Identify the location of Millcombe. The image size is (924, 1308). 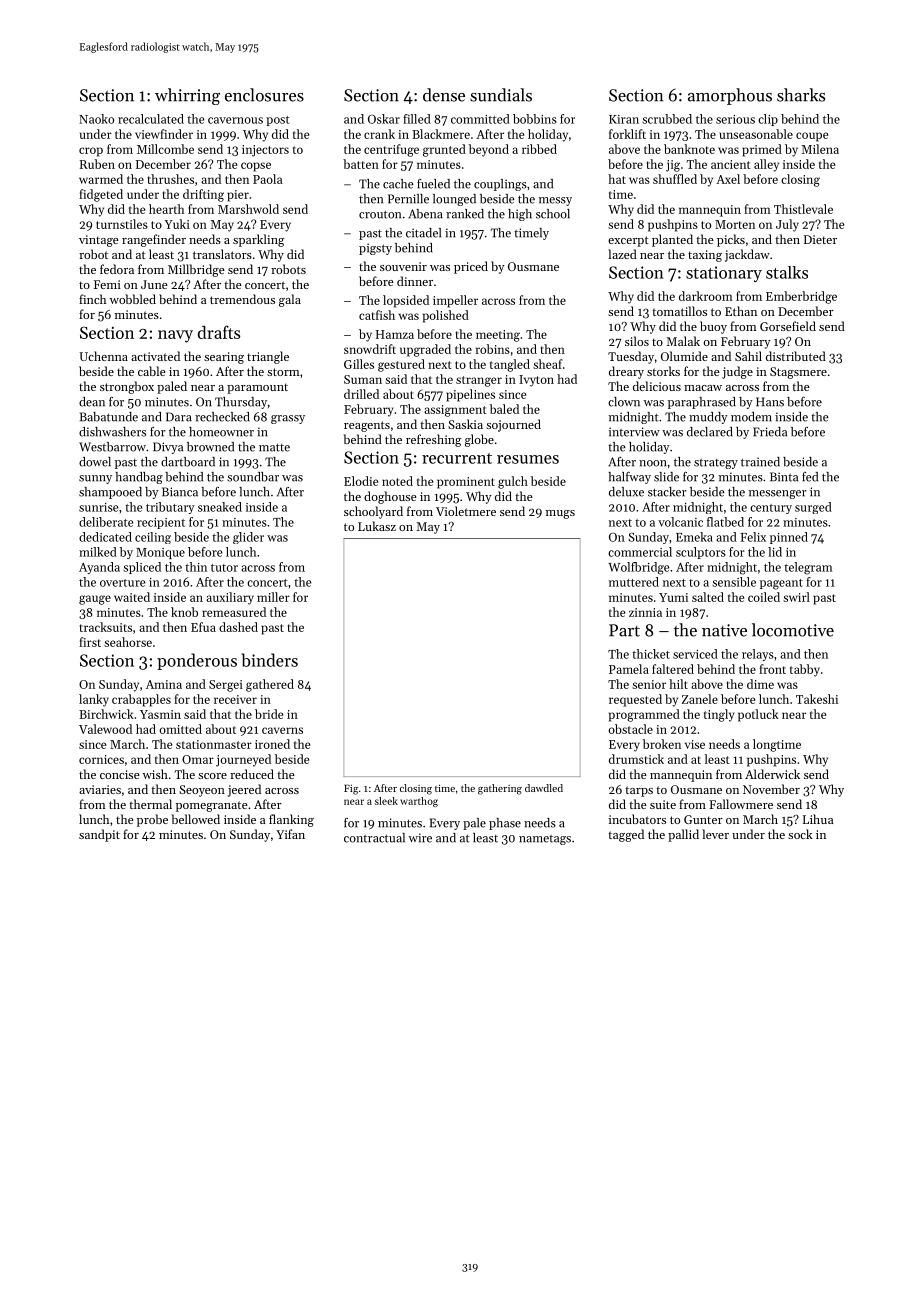
(165, 149).
